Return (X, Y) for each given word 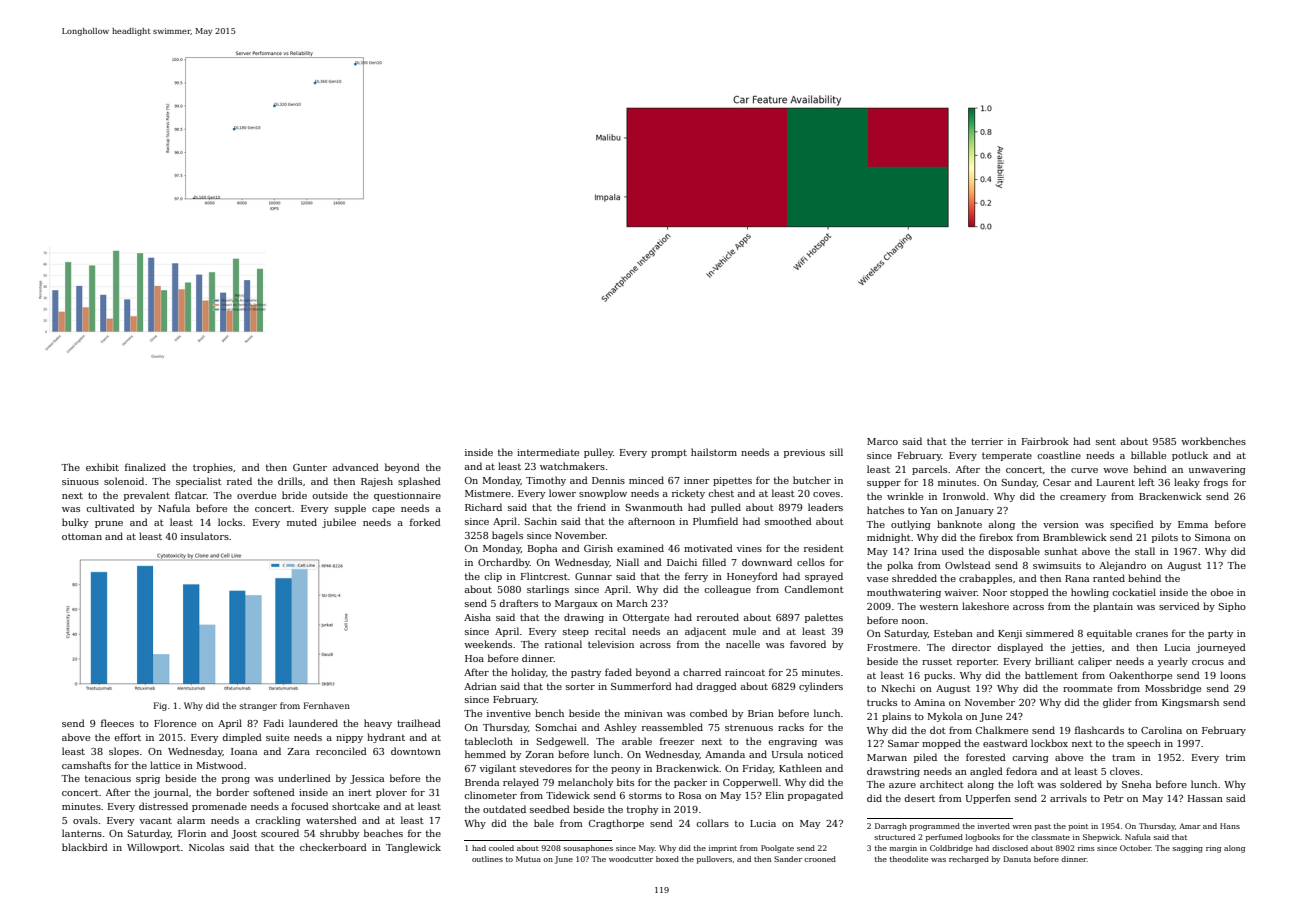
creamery (1083, 498)
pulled (726, 508)
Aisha (477, 617)
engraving (792, 742)
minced (646, 480)
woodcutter (631, 859)
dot (938, 730)
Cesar (1057, 482)
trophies (213, 468)
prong (236, 780)
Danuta (1017, 859)
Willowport (153, 848)
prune (109, 524)
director (971, 647)
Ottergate (646, 618)
